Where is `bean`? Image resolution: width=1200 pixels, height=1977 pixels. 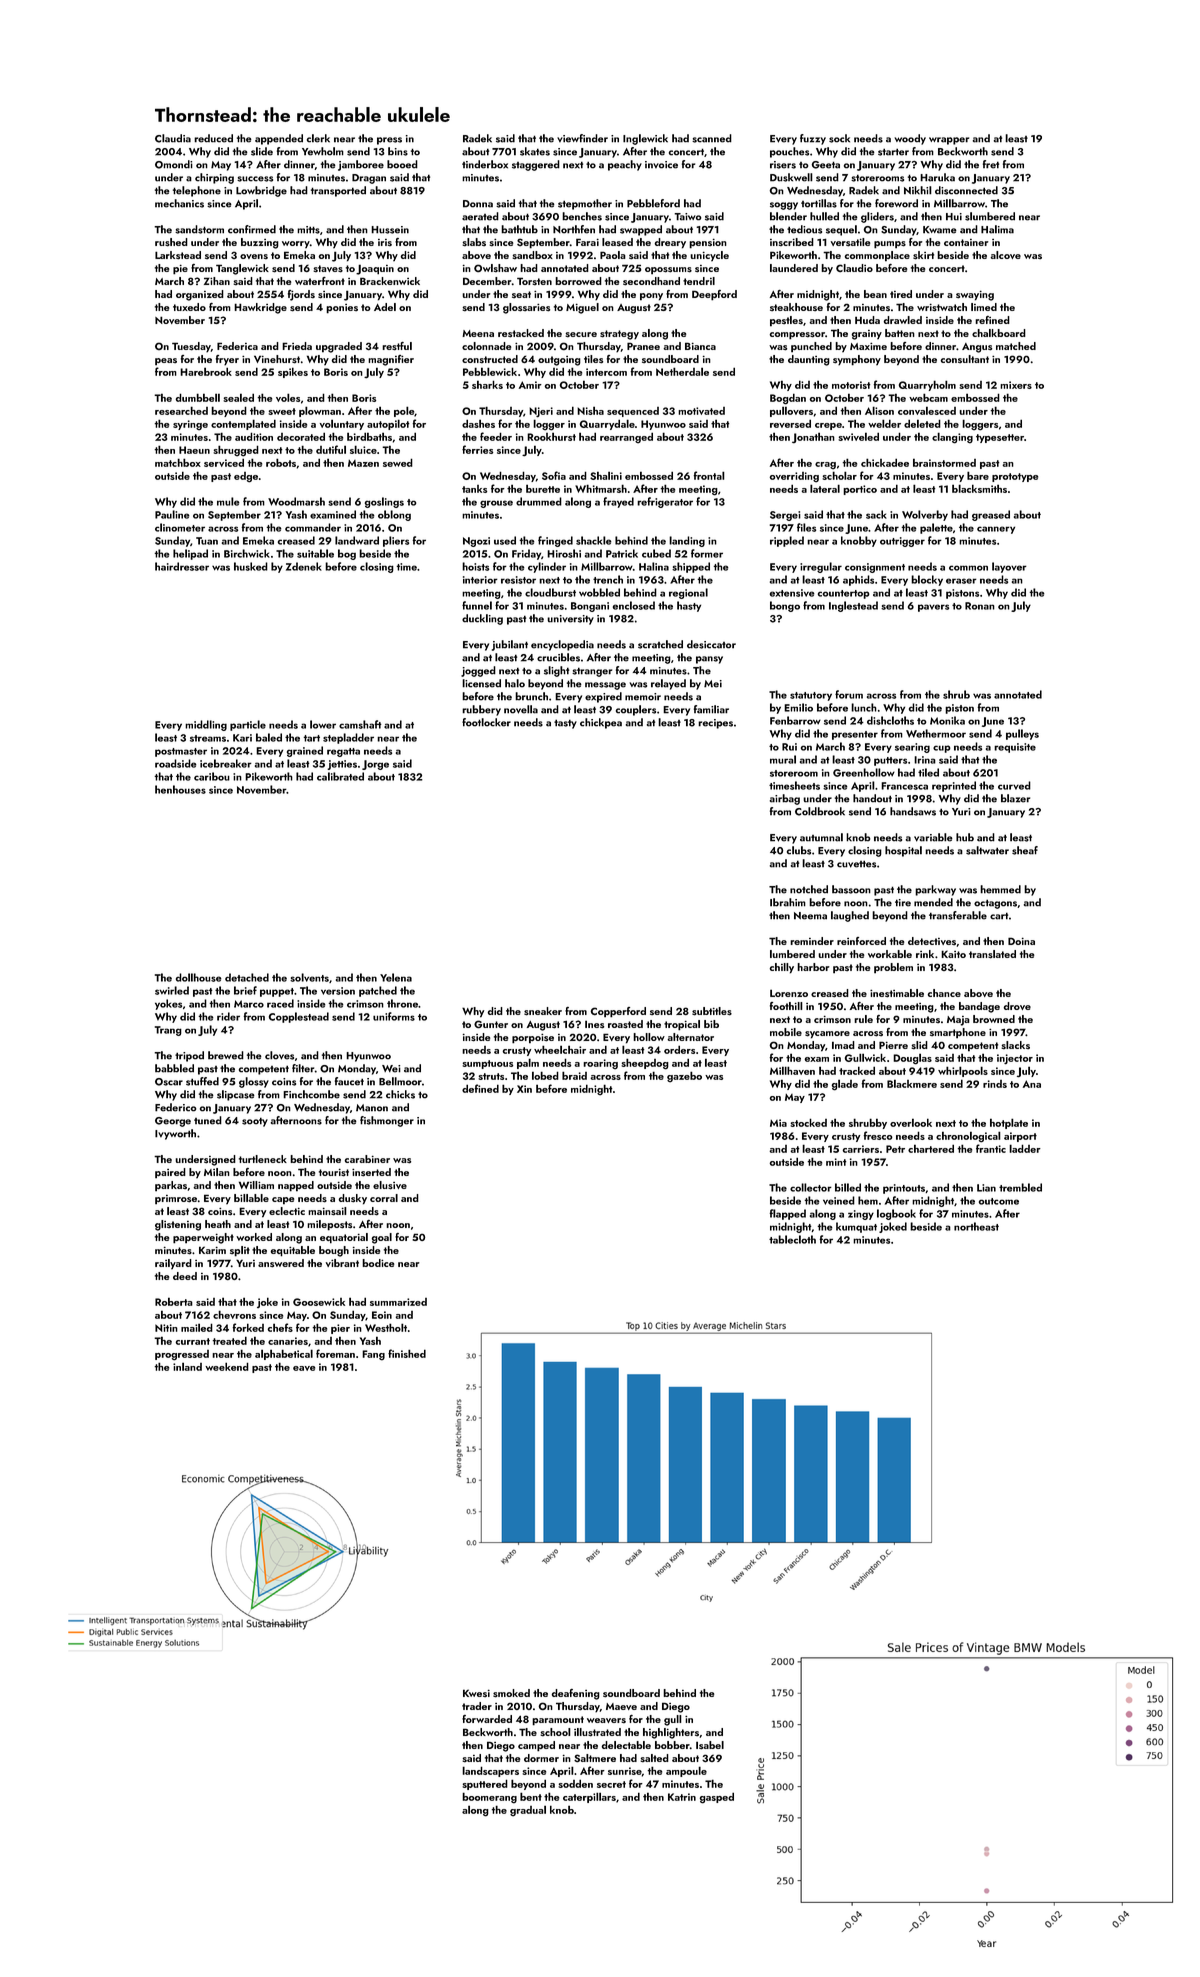
bean is located at coordinates (875, 294).
